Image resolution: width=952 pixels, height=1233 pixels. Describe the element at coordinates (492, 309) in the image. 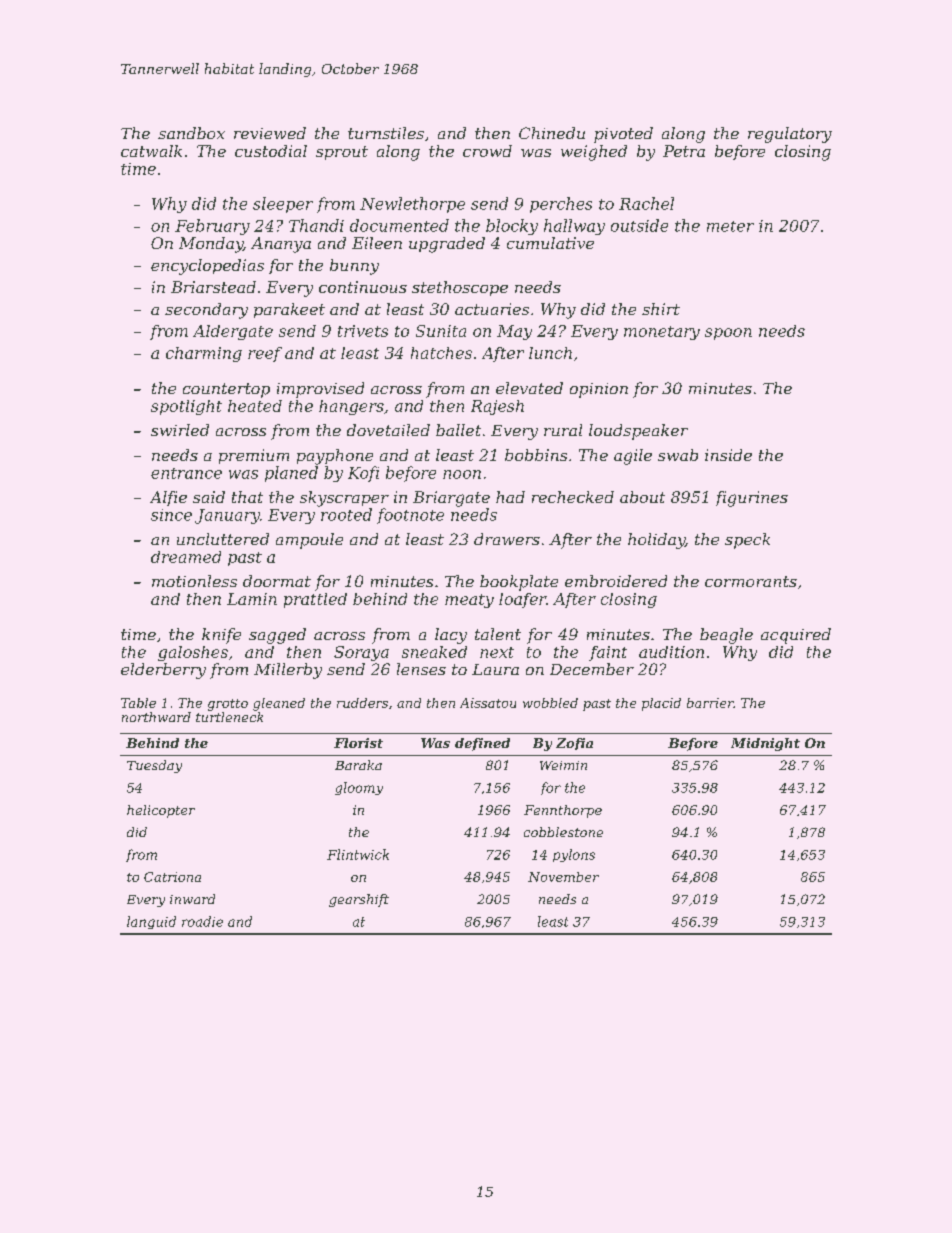

I see `actuaries` at that location.
